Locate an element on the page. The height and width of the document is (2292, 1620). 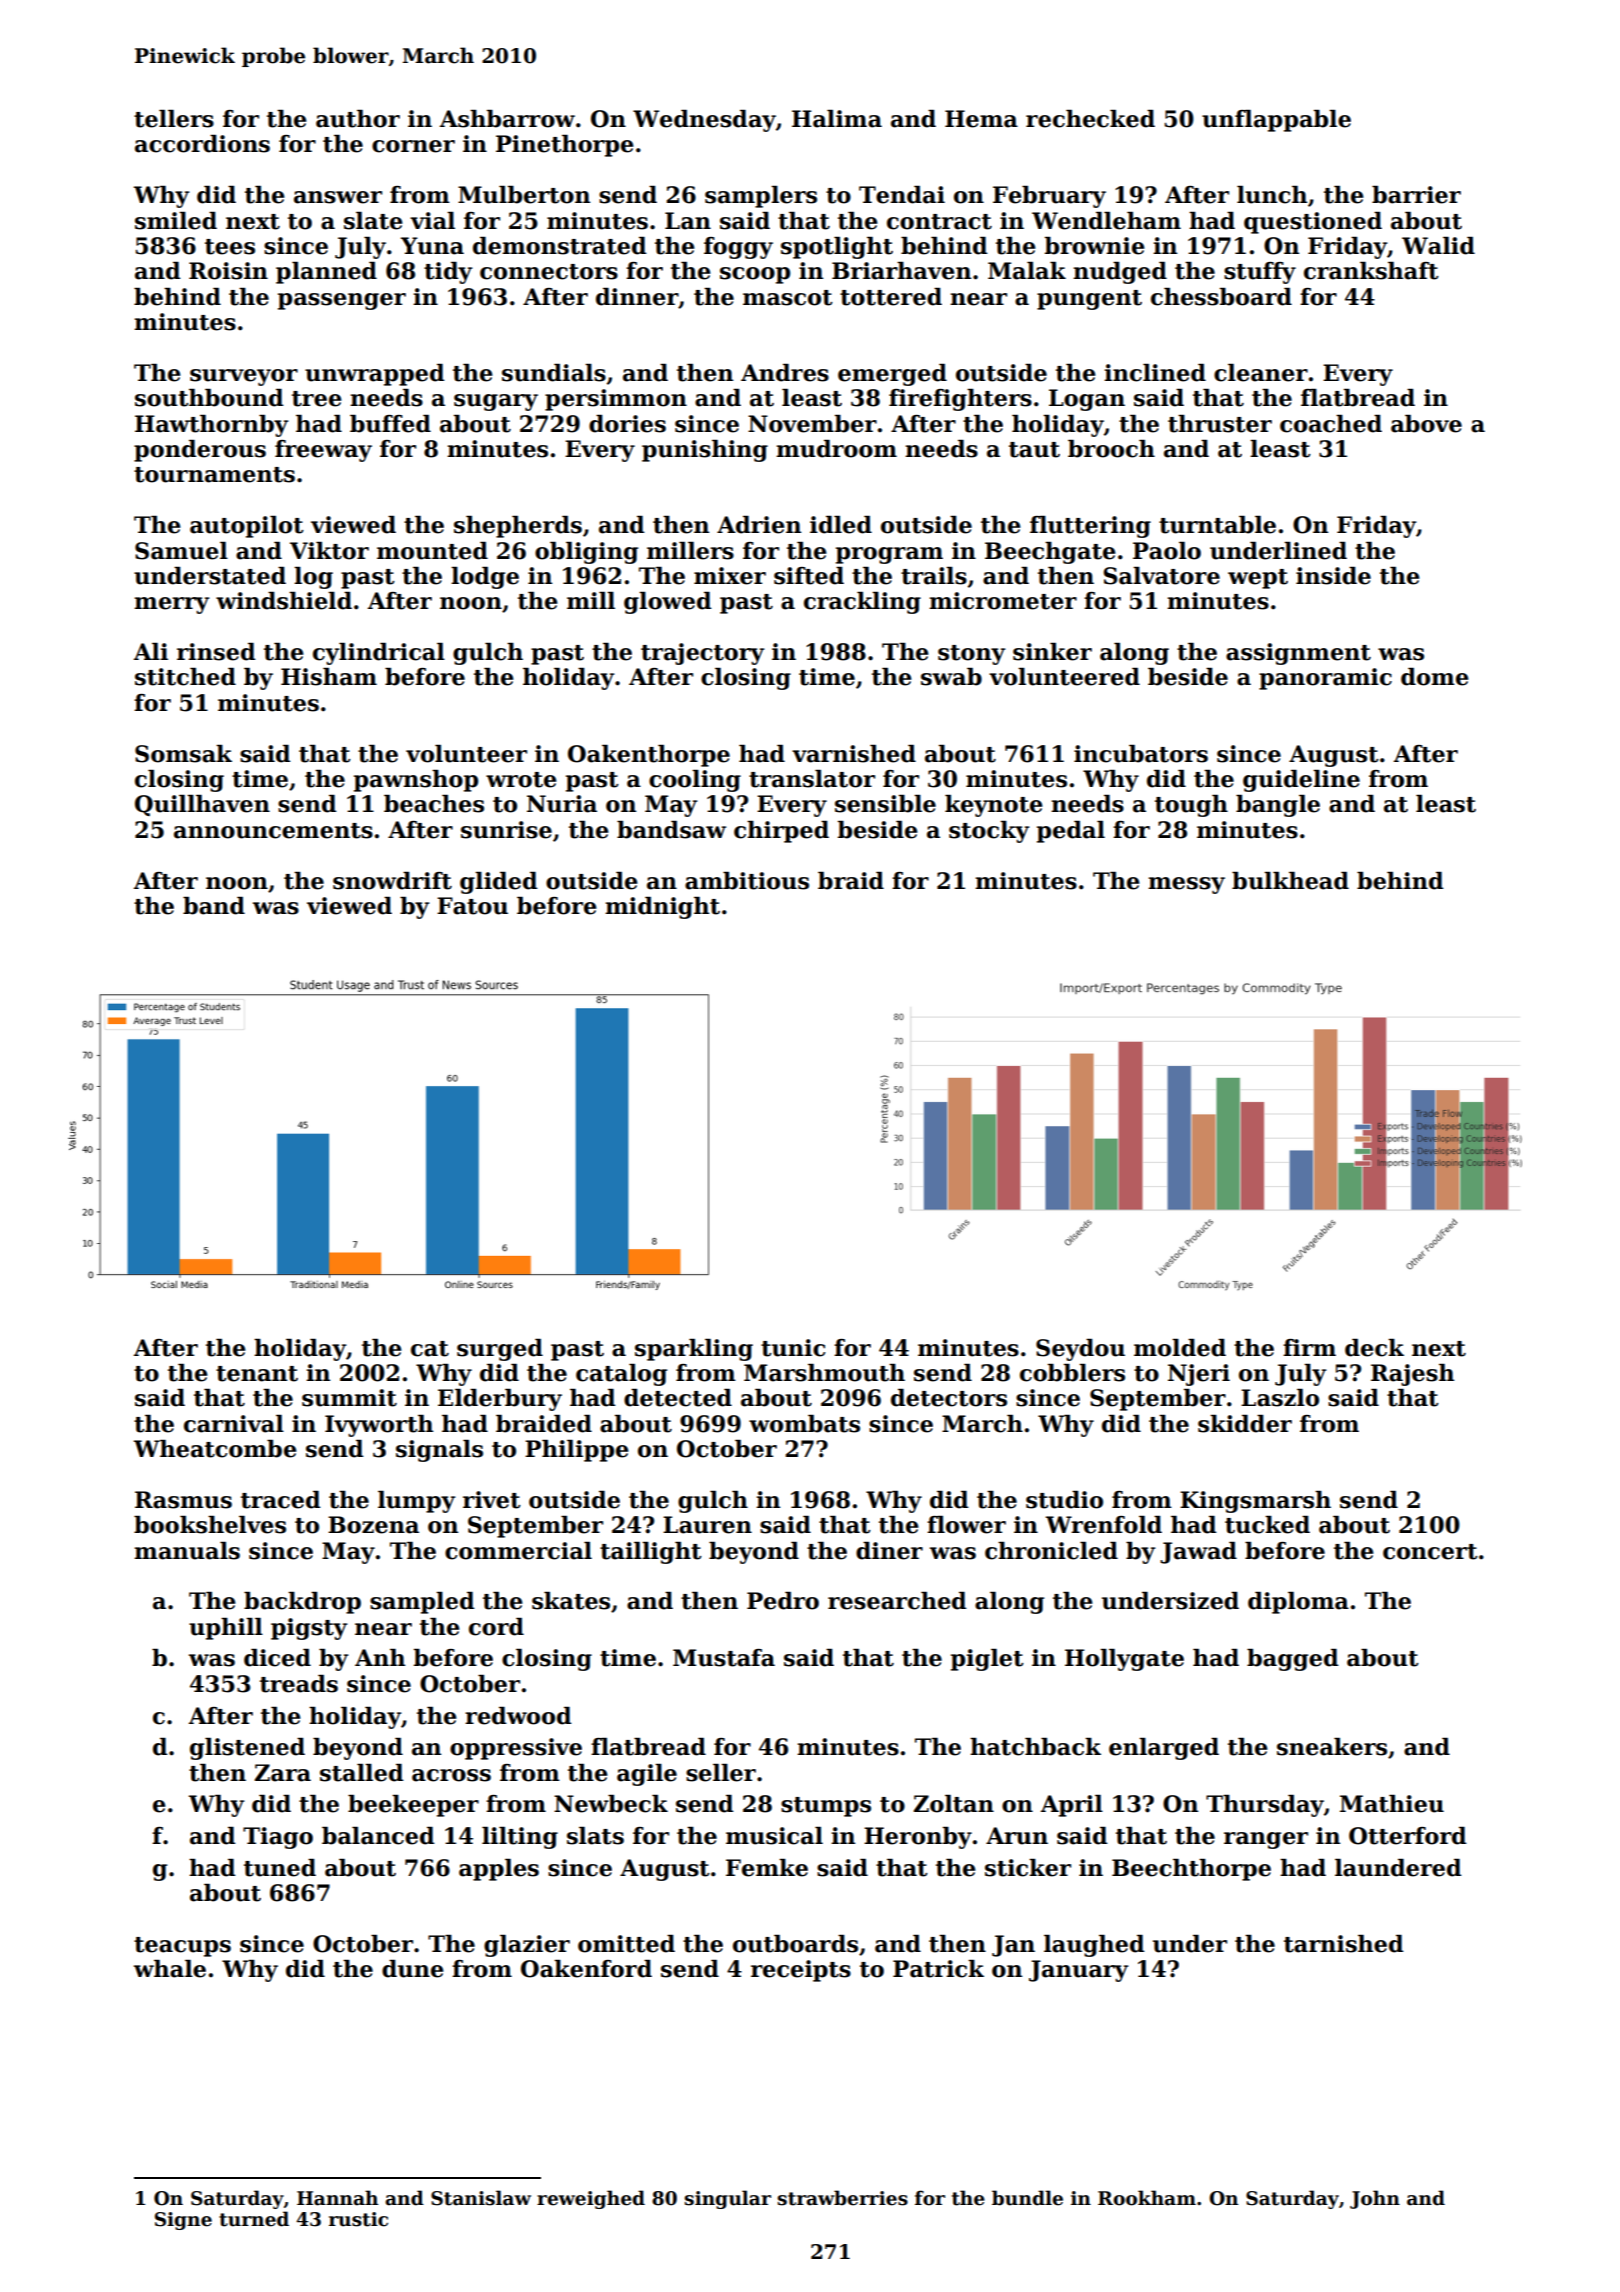
carnival is located at coordinates (234, 1424).
